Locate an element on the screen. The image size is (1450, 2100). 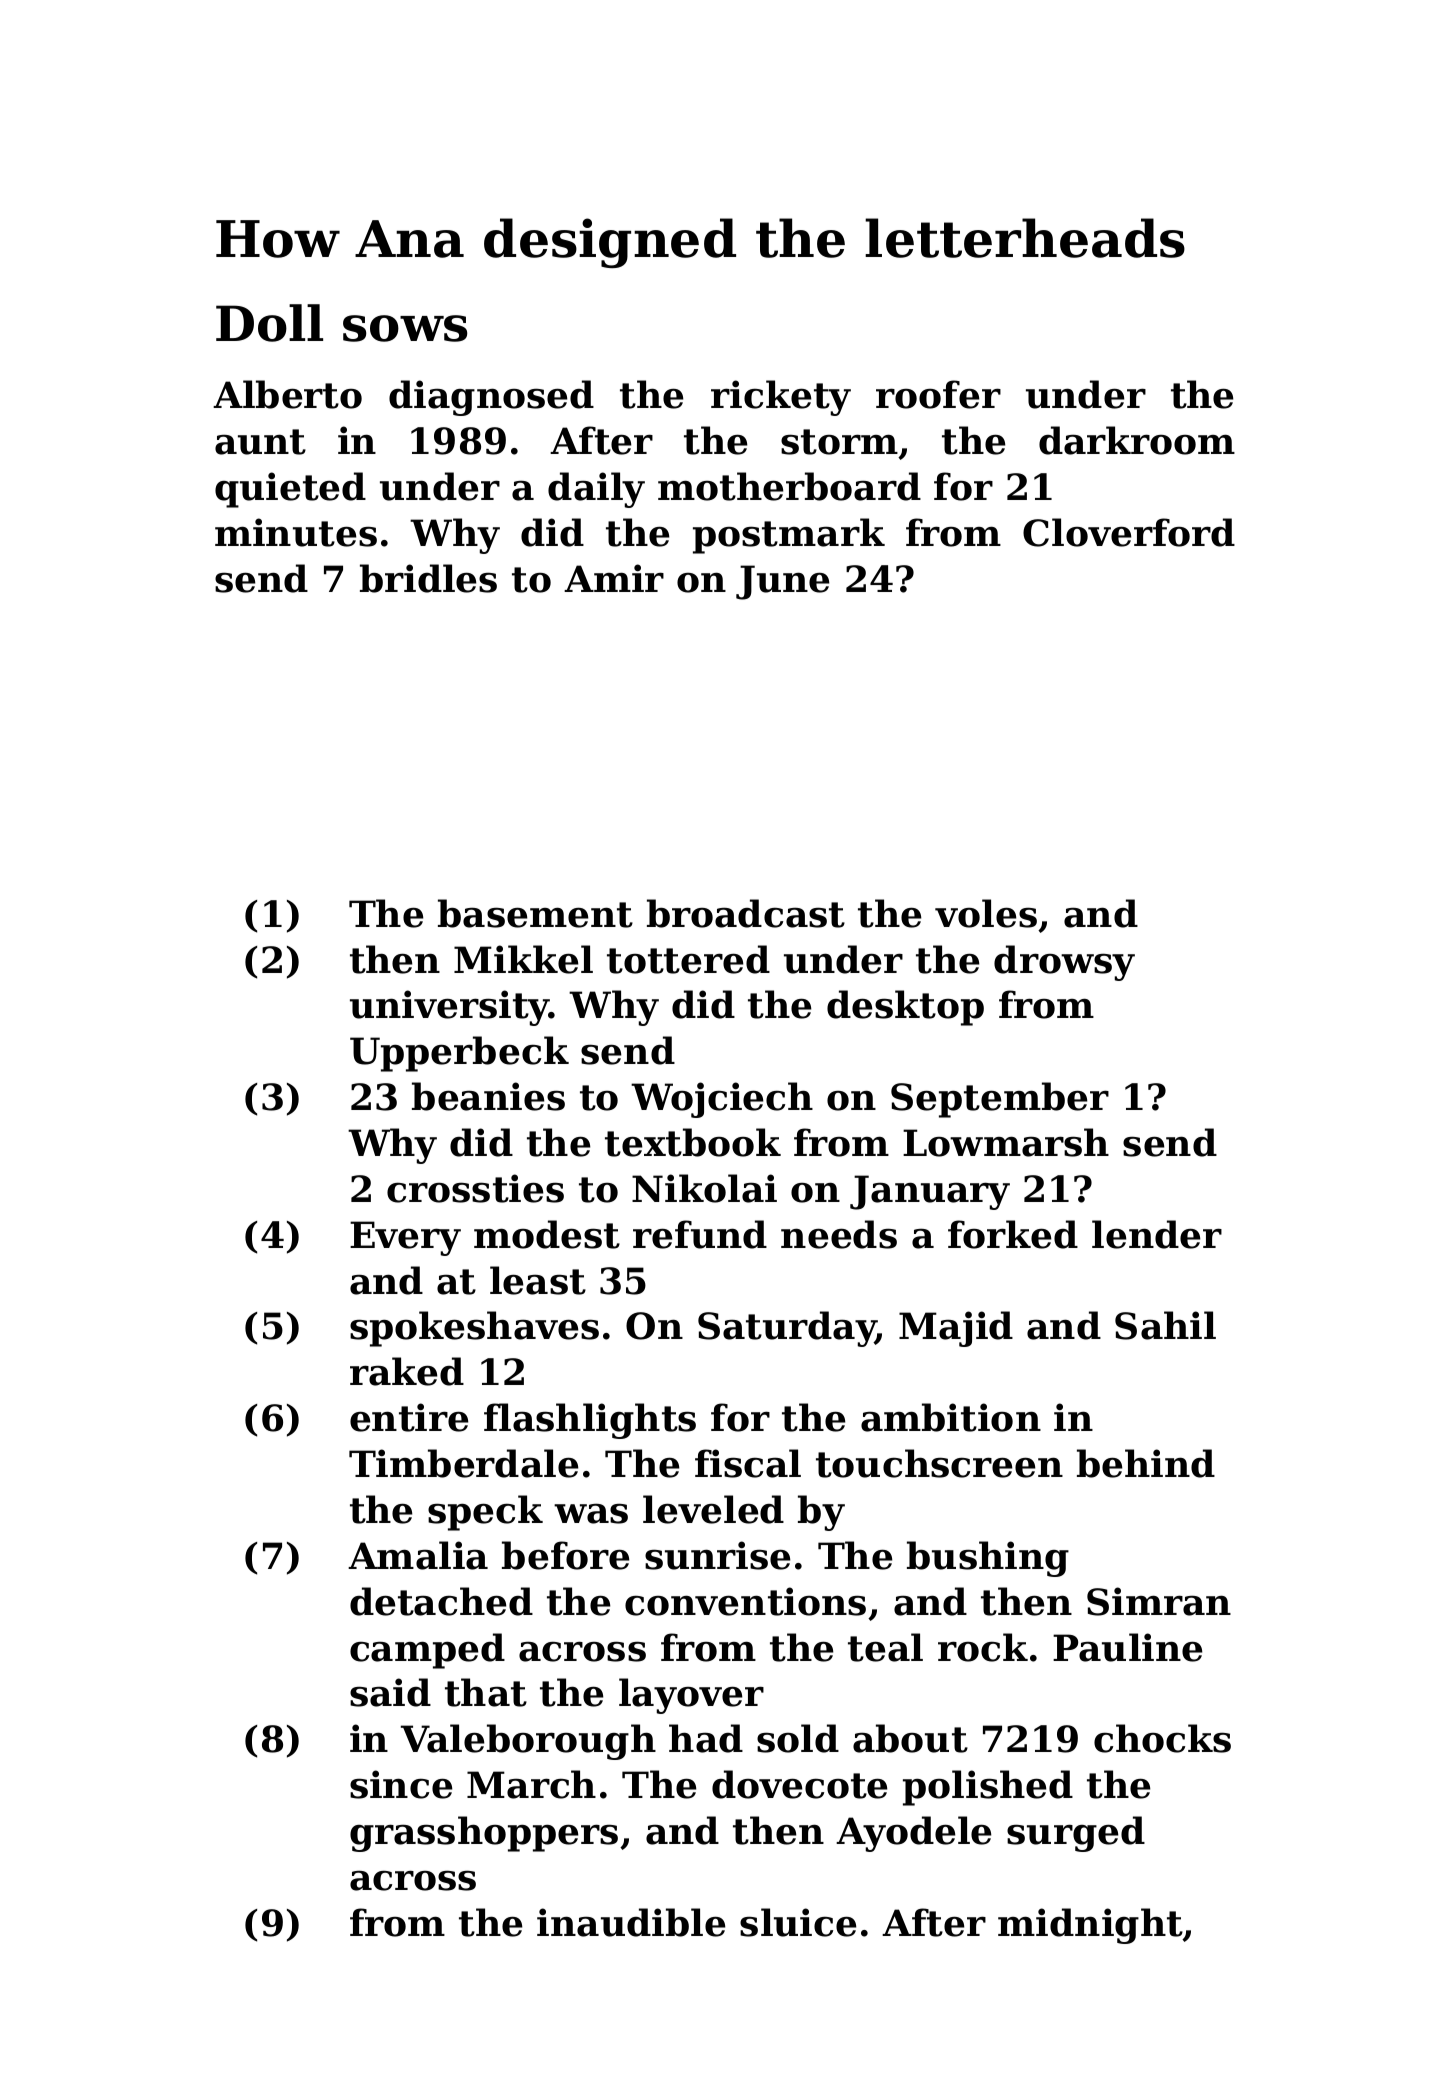
Wojciech is located at coordinates (722, 1100).
